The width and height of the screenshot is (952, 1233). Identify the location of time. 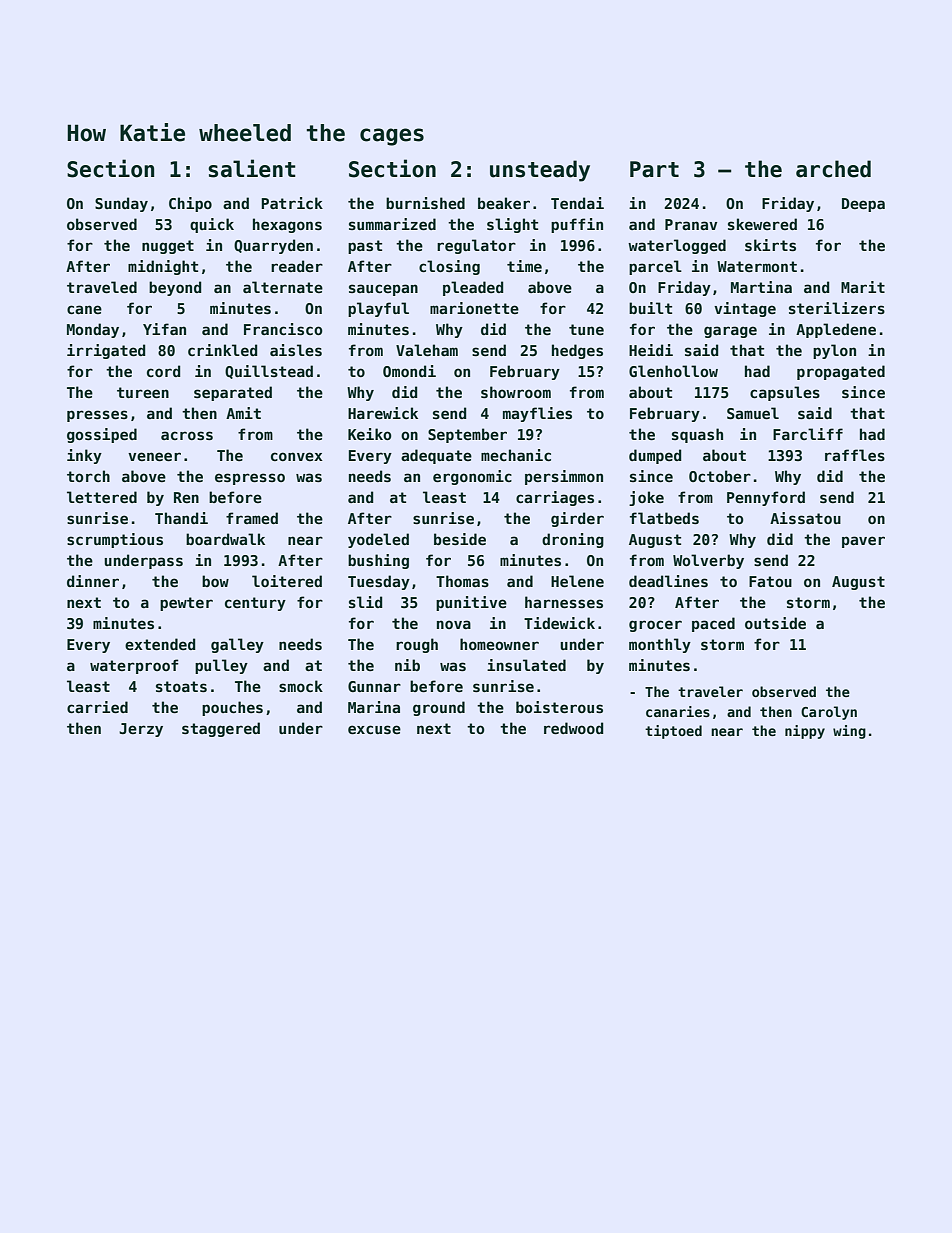
(524, 266).
